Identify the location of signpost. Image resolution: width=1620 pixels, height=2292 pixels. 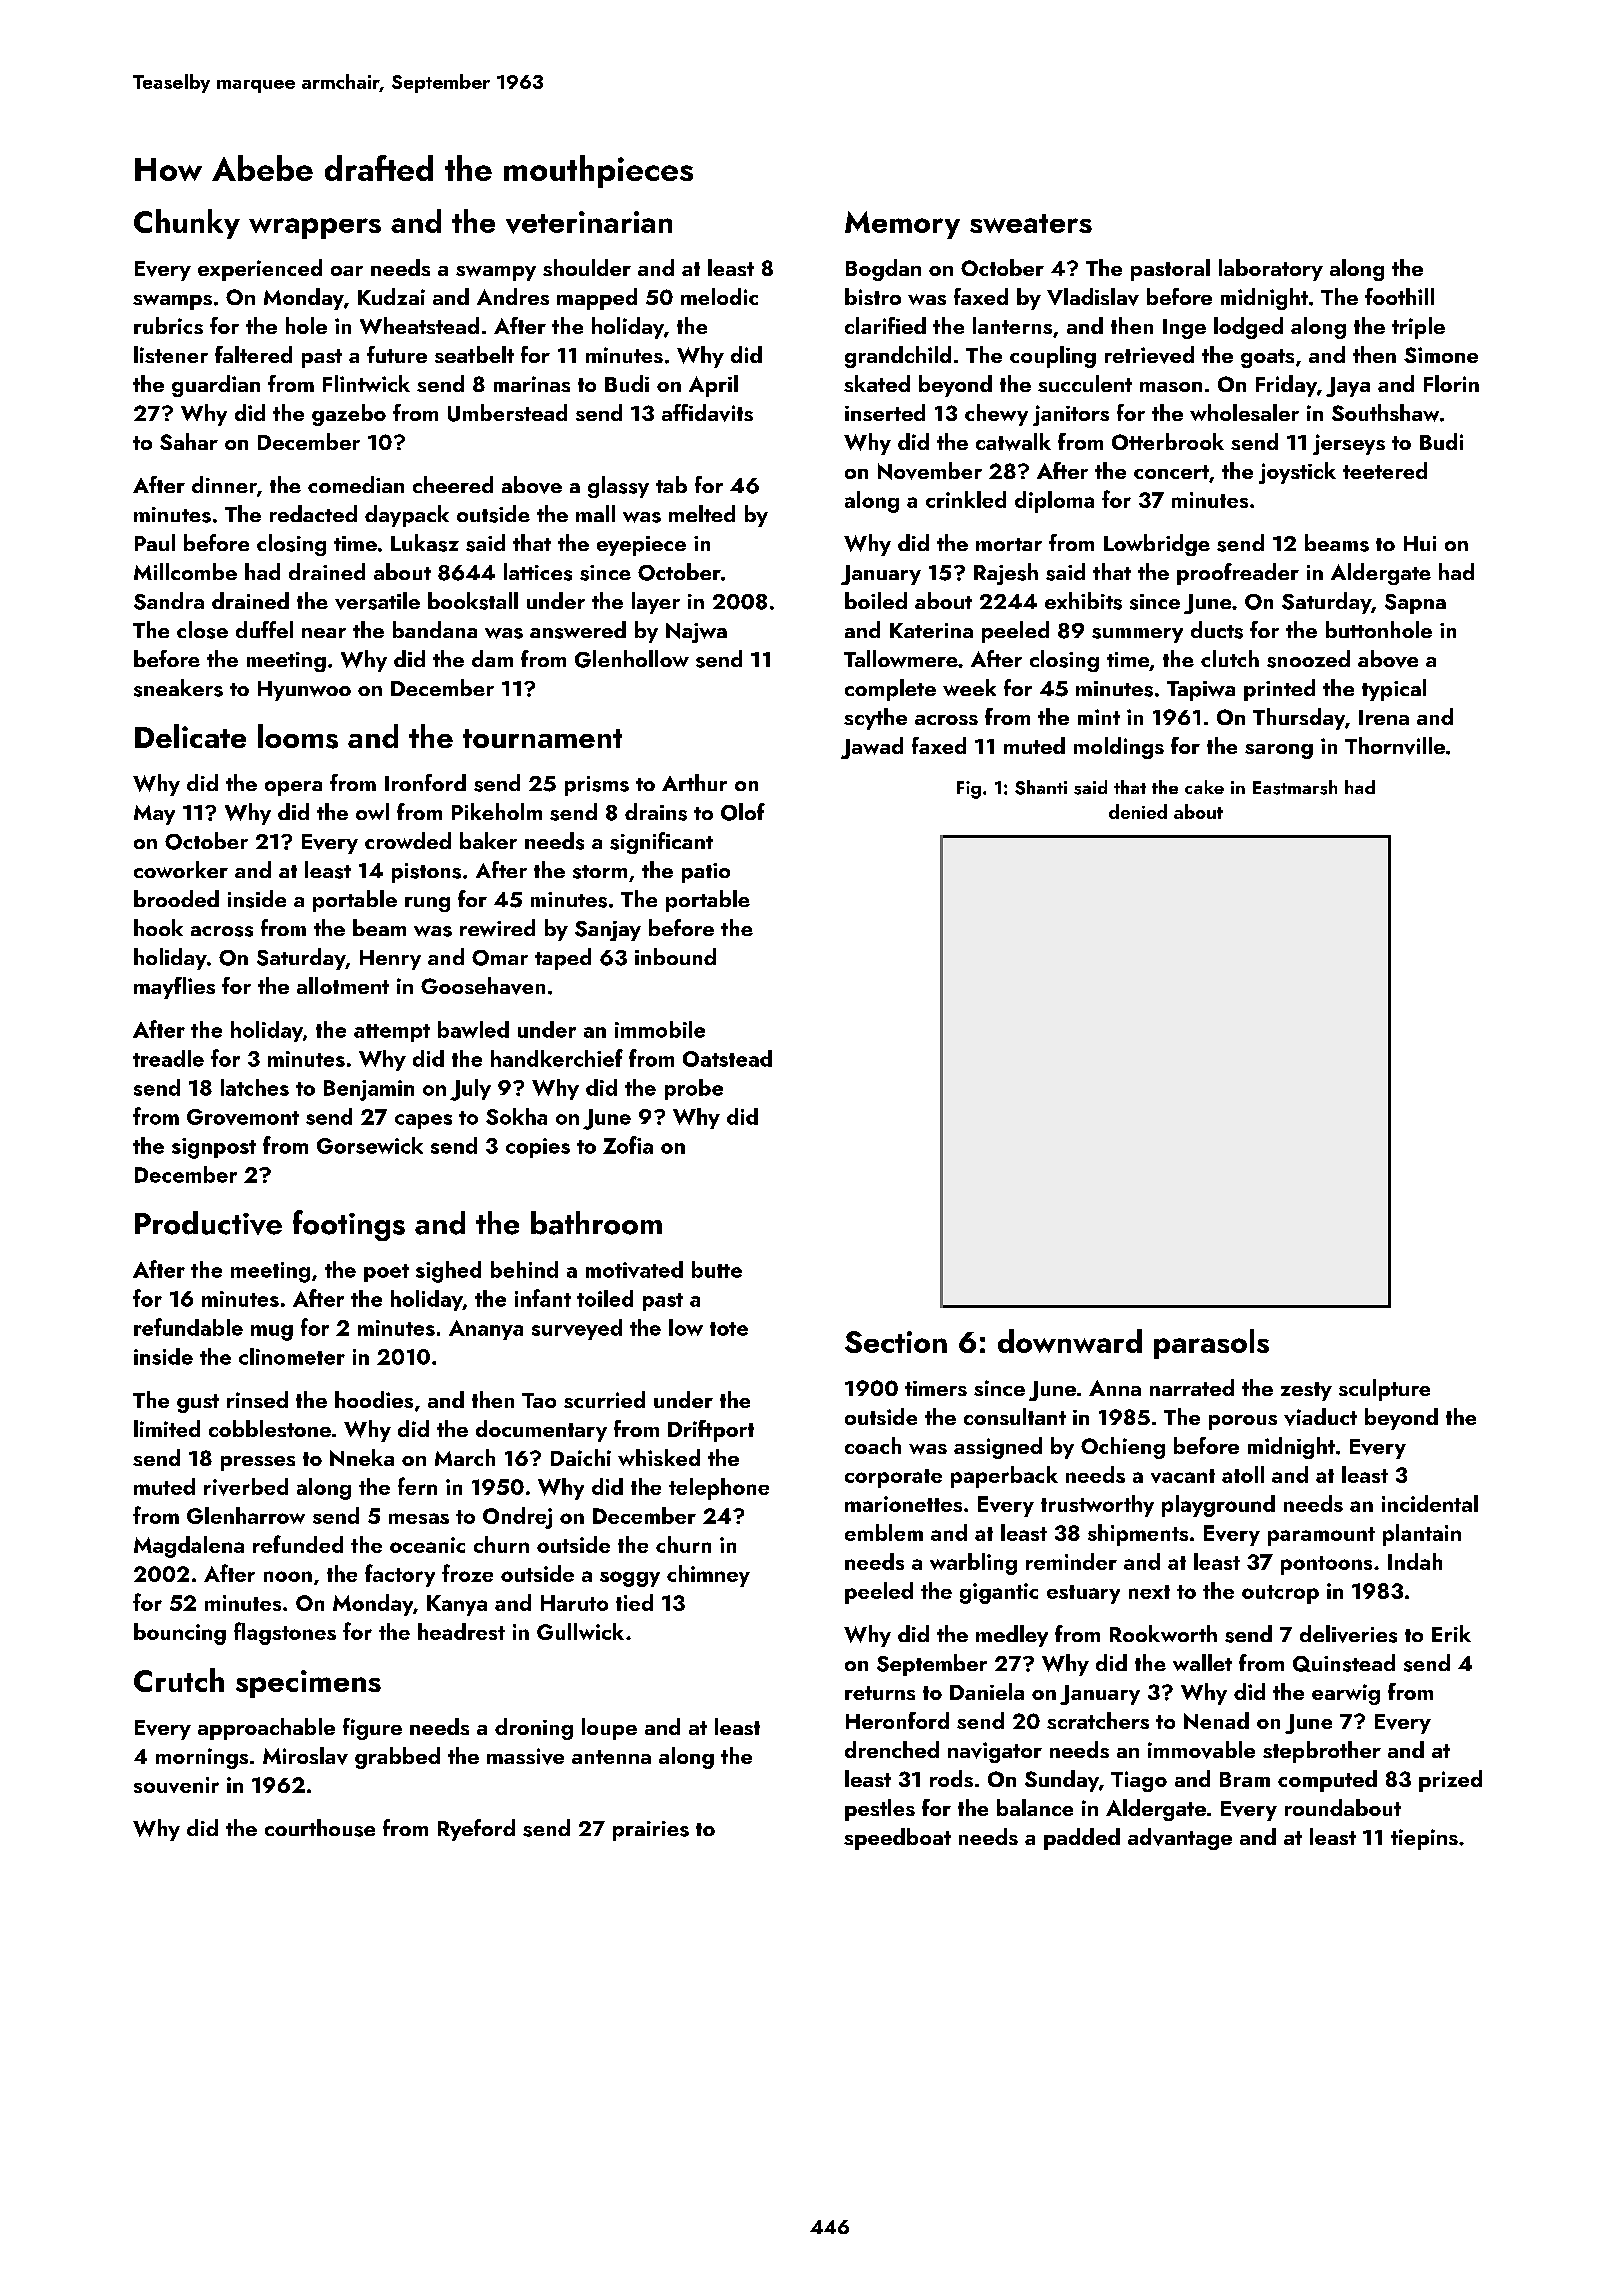
(214, 1148).
